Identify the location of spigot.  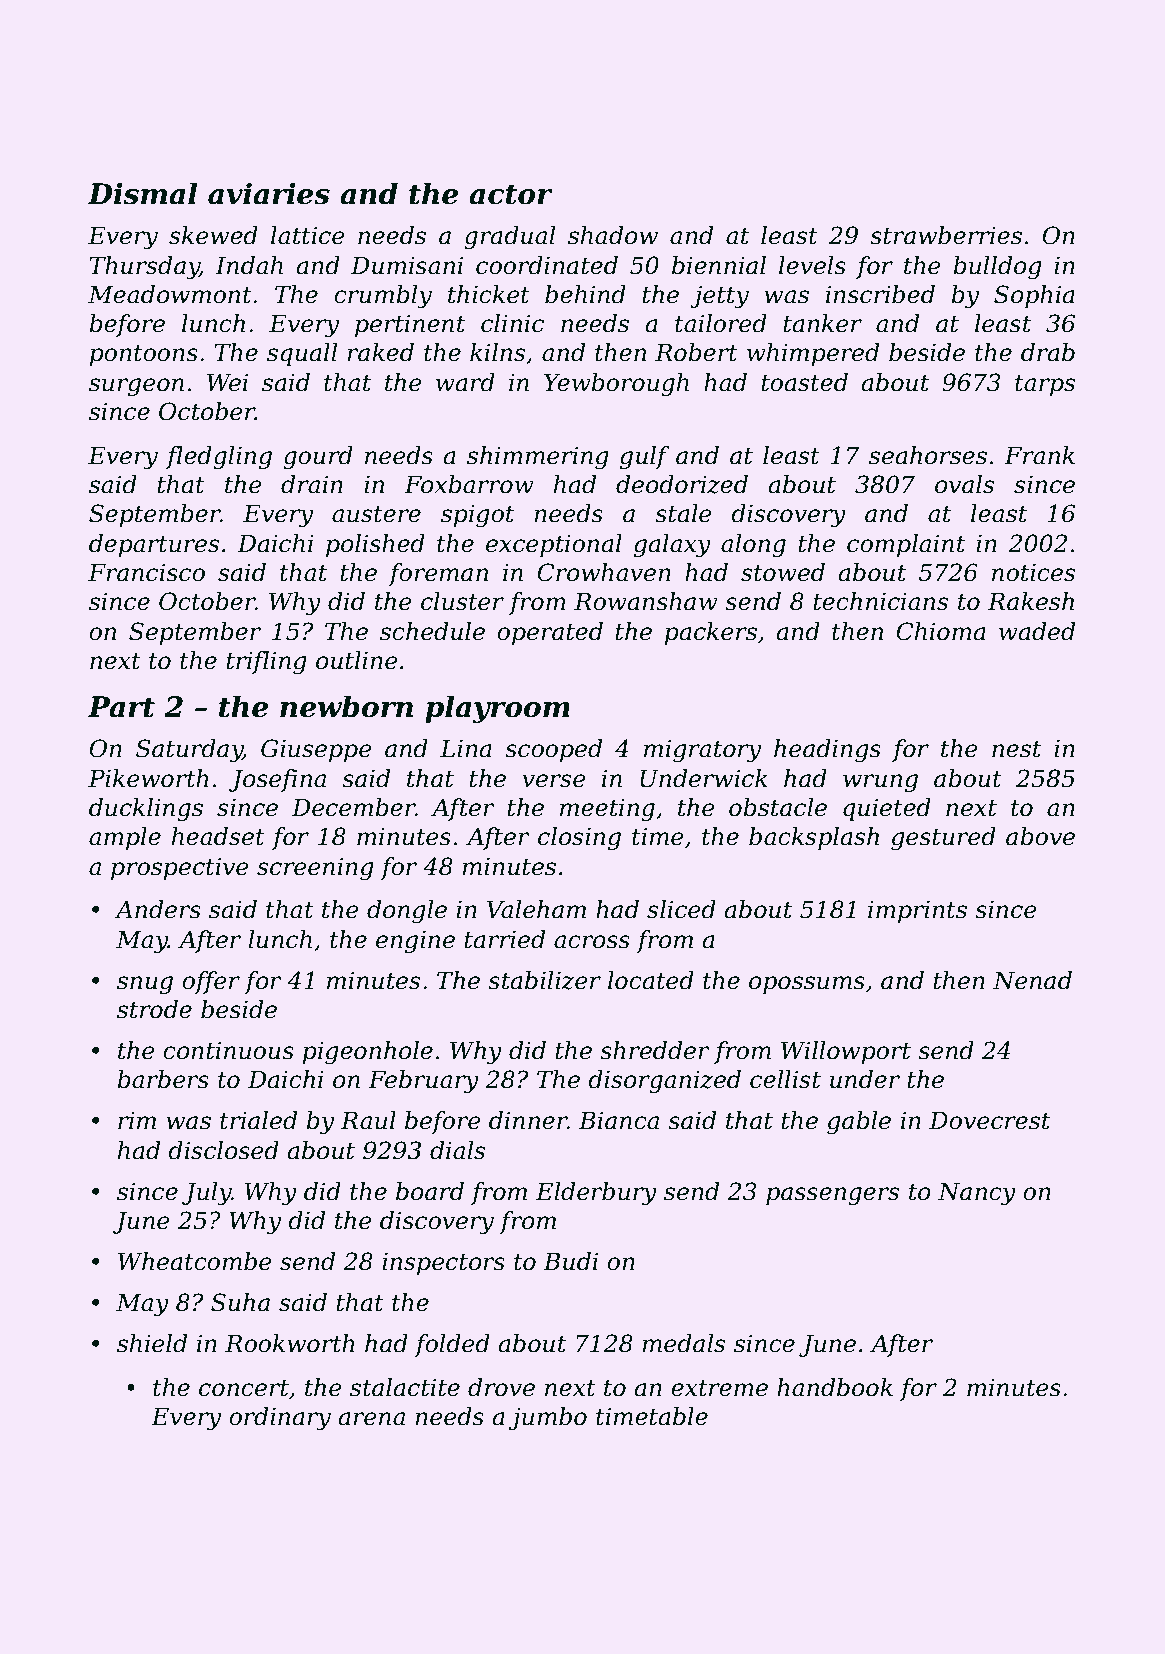
(477, 516).
